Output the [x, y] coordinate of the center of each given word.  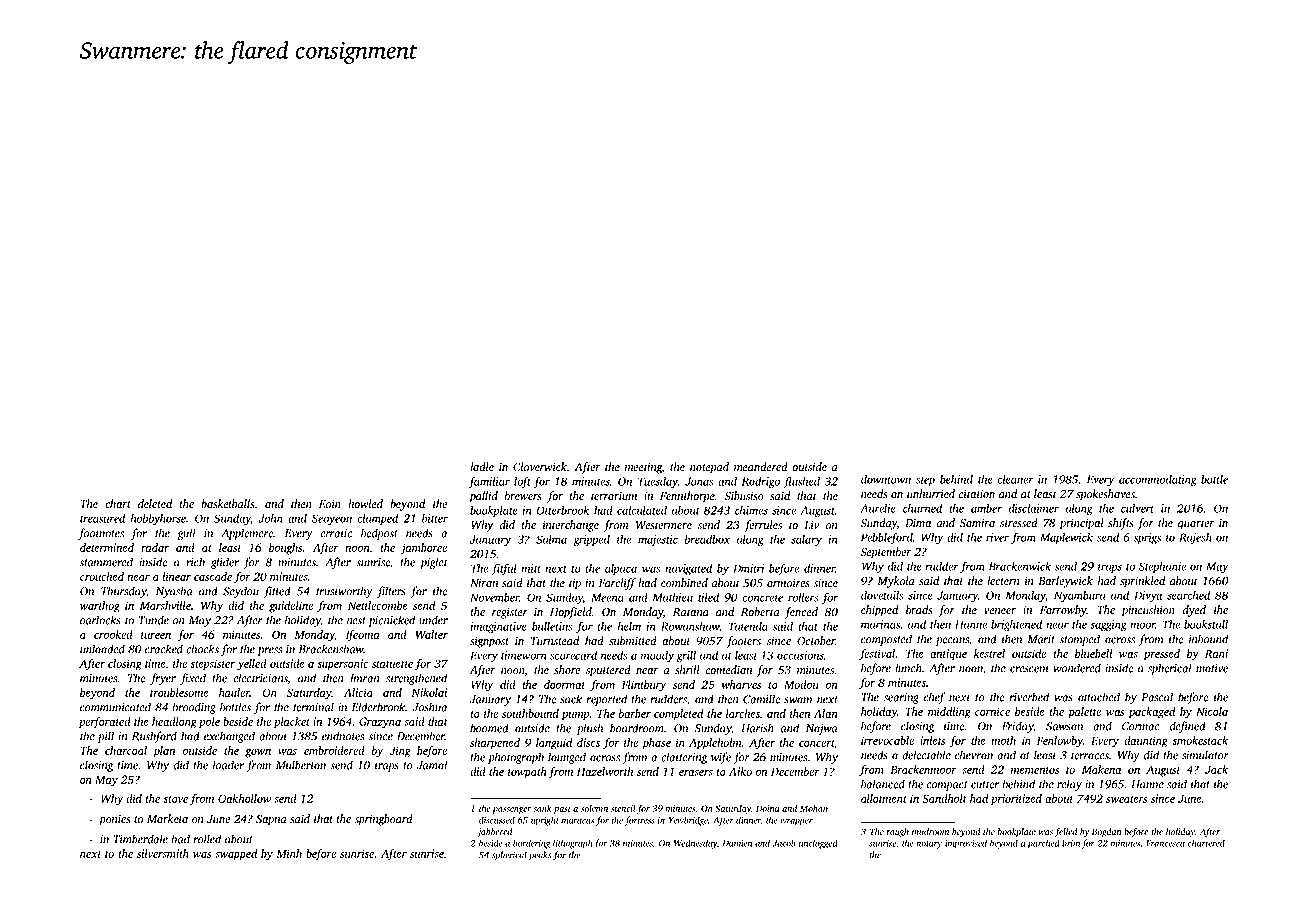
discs [588, 742]
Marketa [167, 819]
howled [365, 504]
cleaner [1016, 479]
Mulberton [301, 765]
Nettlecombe [378, 605]
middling [949, 713]
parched [1044, 844]
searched [1188, 595]
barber [635, 713]
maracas [577, 821]
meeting [643, 468]
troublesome [179, 692]
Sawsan [1064, 726]
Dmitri [748, 568]
